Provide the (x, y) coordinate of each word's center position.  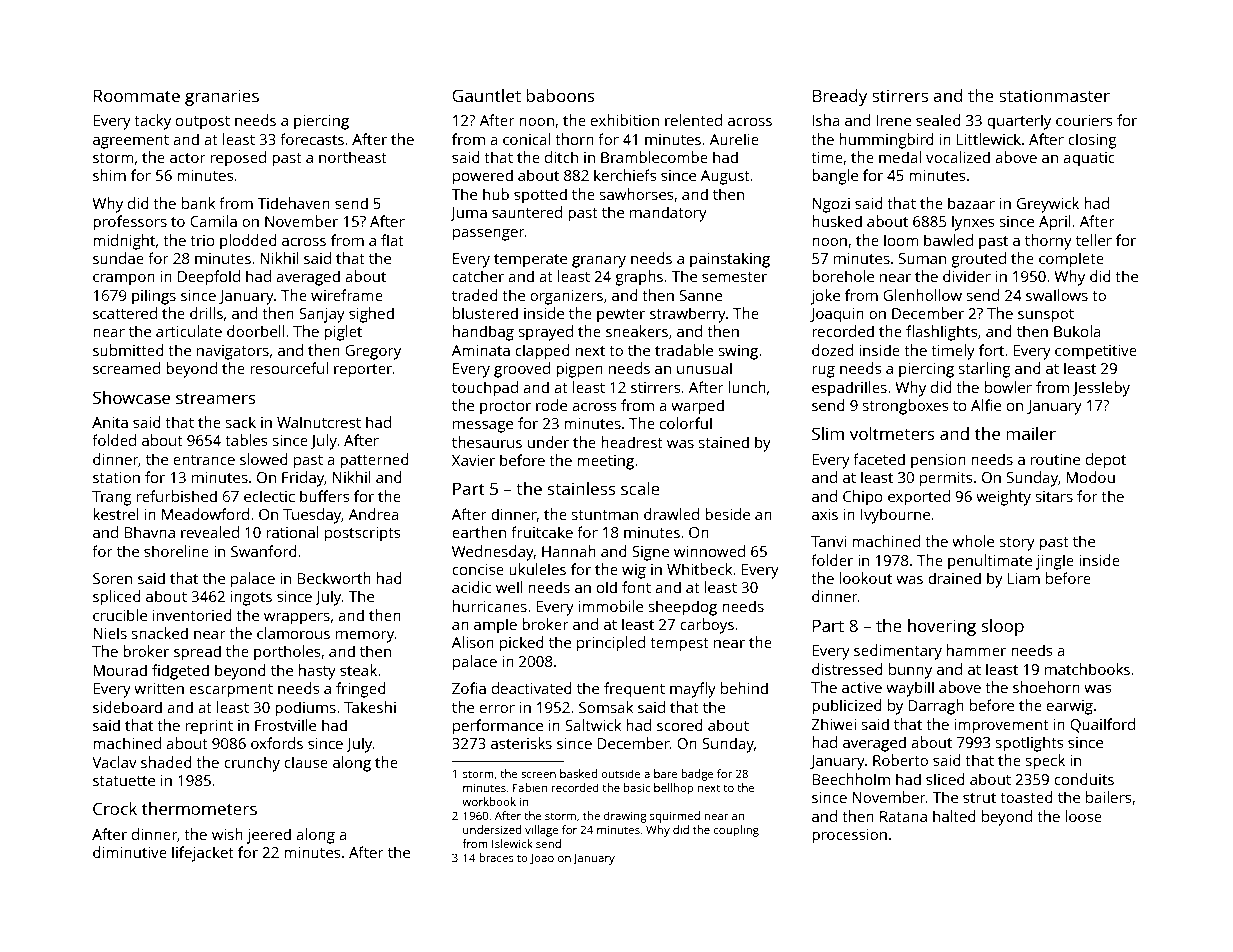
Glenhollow (922, 295)
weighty (1003, 498)
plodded (248, 242)
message (483, 427)
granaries (222, 97)
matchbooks (1087, 669)
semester (734, 277)
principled (611, 644)
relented (693, 120)
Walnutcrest (319, 422)
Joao (542, 859)
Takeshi (370, 707)
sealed (938, 120)
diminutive (130, 852)
